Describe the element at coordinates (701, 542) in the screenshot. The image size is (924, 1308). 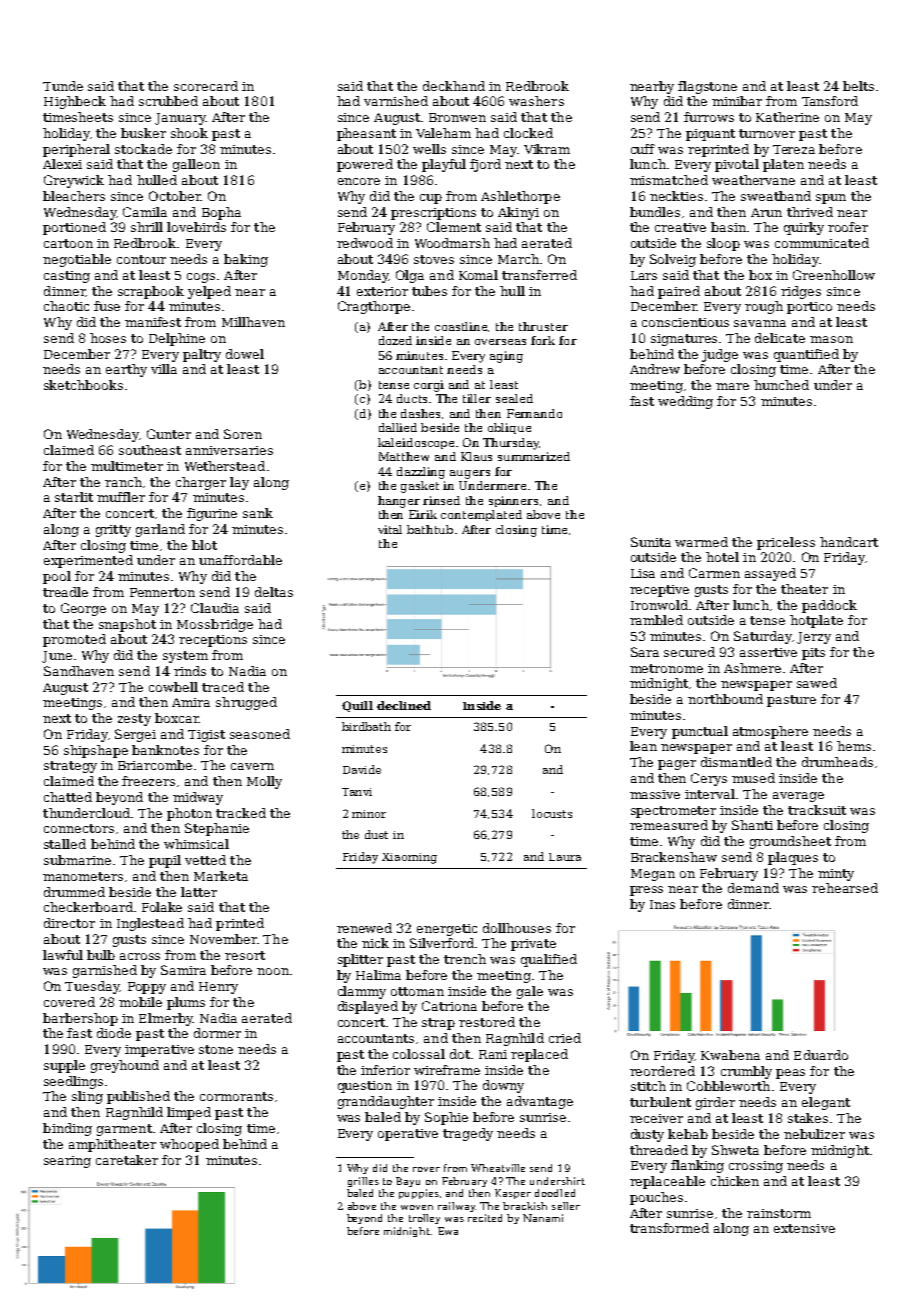
I see `warmed` at that location.
